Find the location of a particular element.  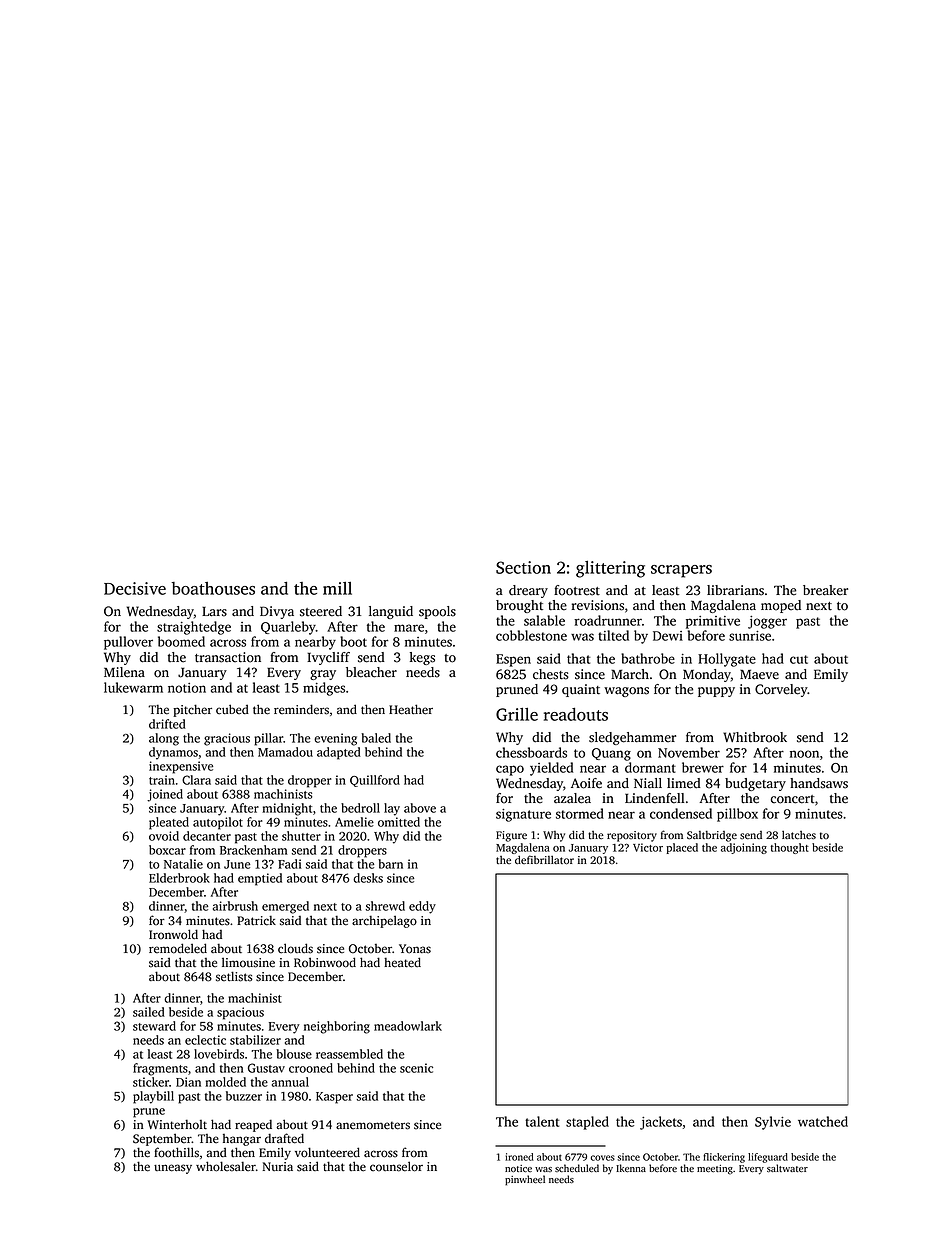

gray is located at coordinates (323, 675).
